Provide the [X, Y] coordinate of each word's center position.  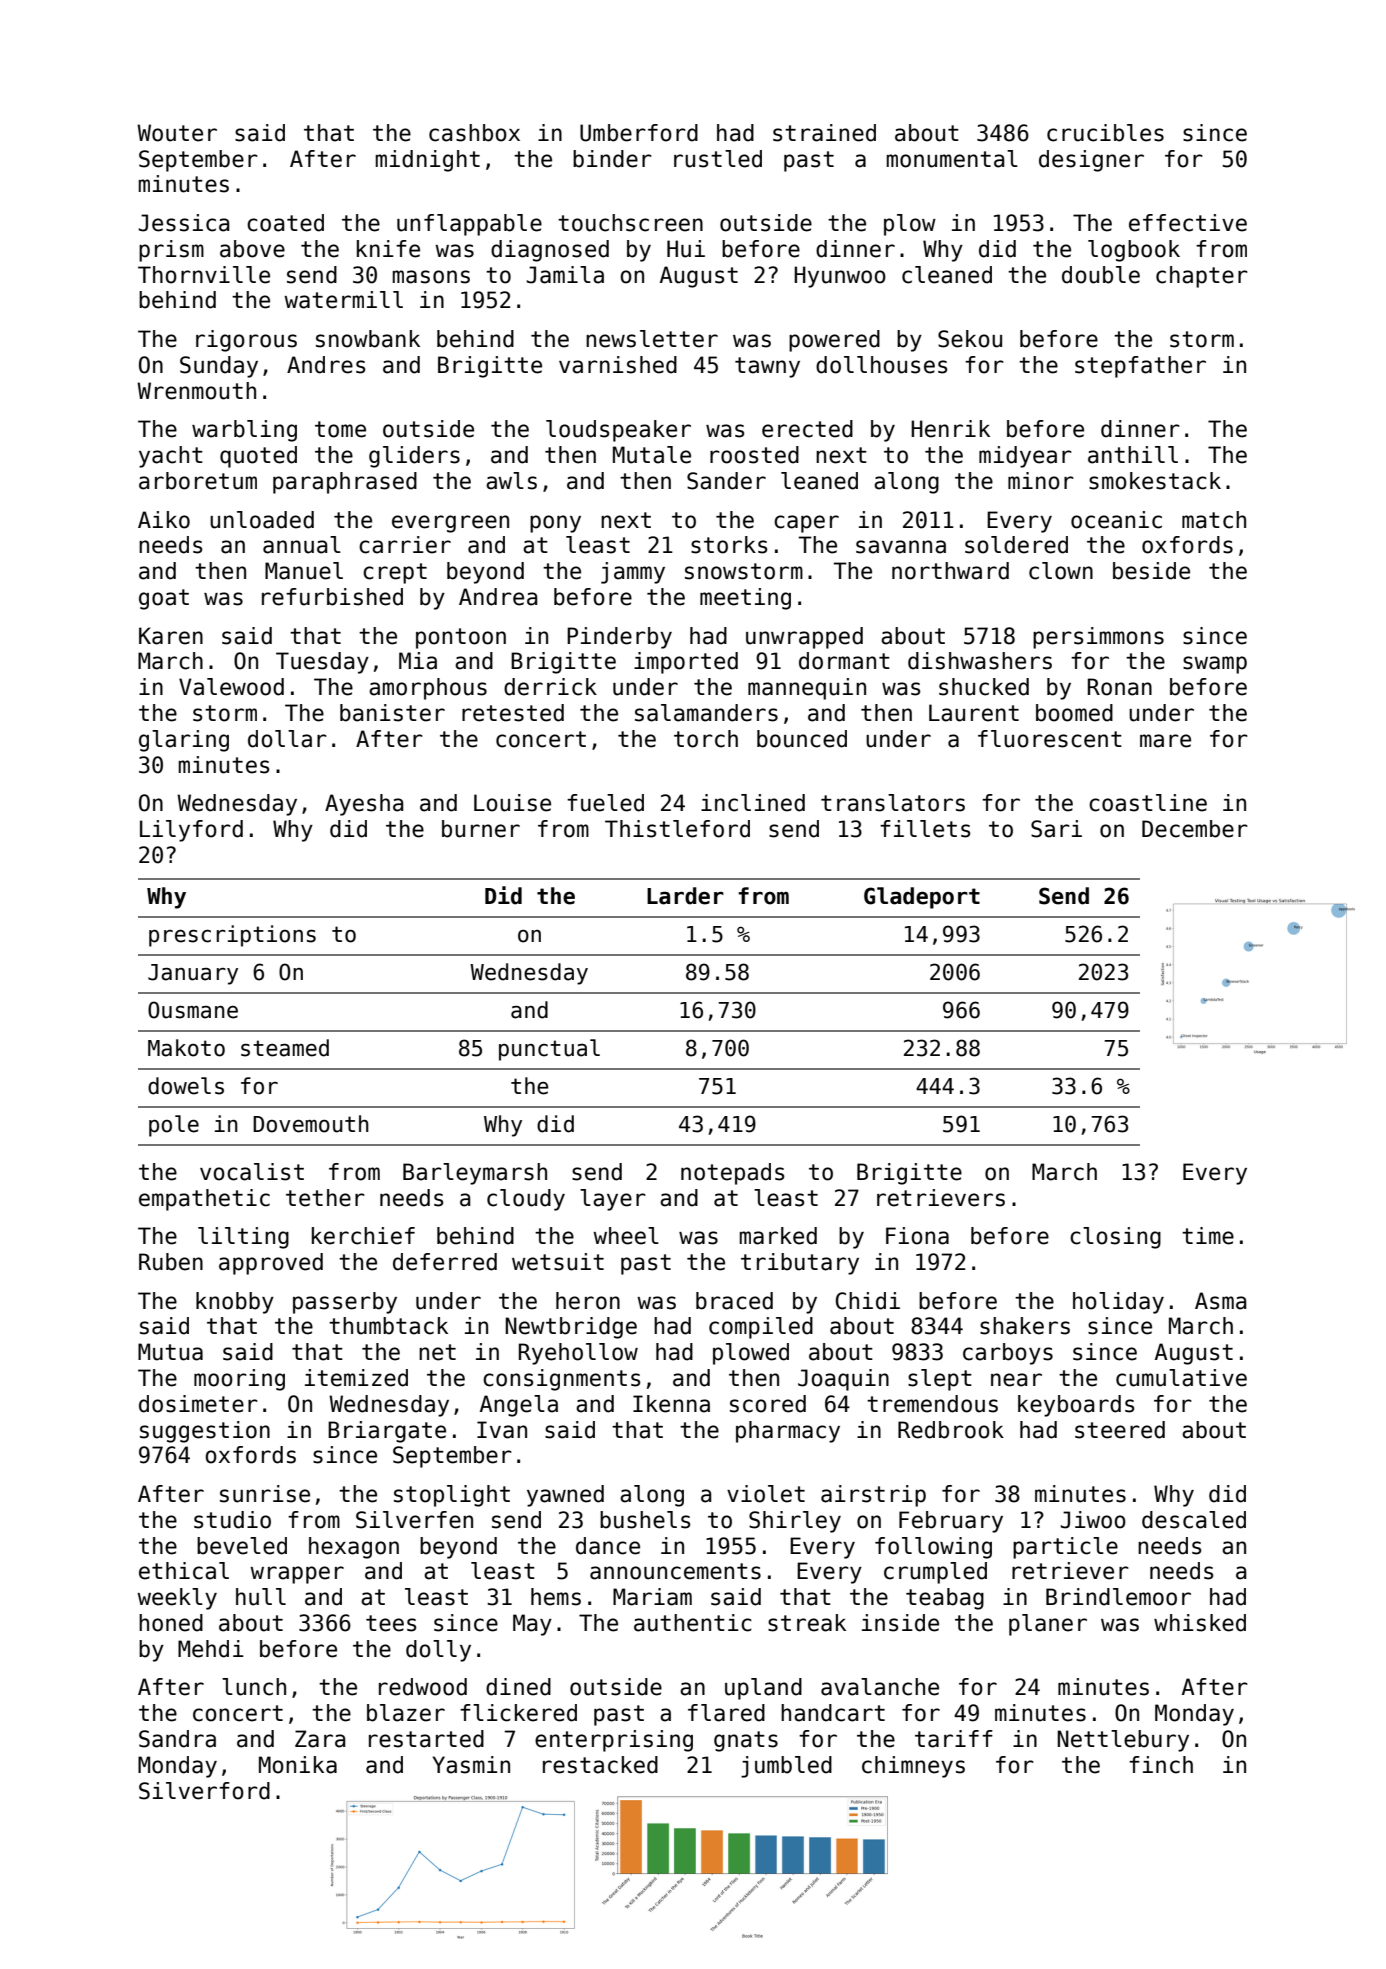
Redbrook [951, 1430]
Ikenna [671, 1404]
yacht [171, 457]
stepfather [1140, 367]
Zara [320, 1739]
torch [706, 739]
